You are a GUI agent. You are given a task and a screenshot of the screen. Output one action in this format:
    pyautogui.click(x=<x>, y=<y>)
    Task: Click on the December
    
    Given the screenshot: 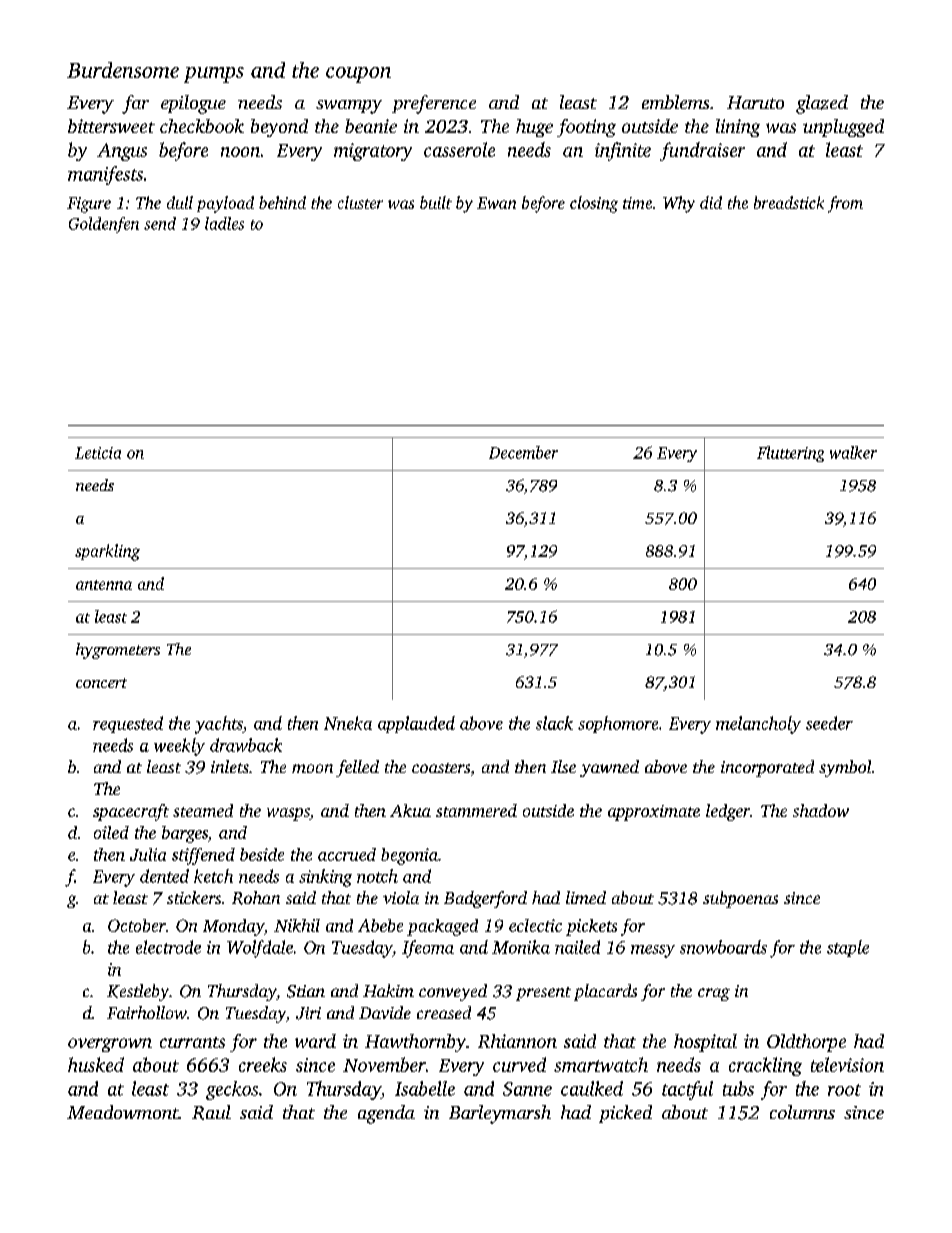 What is the action you would take?
    pyautogui.click(x=523, y=452)
